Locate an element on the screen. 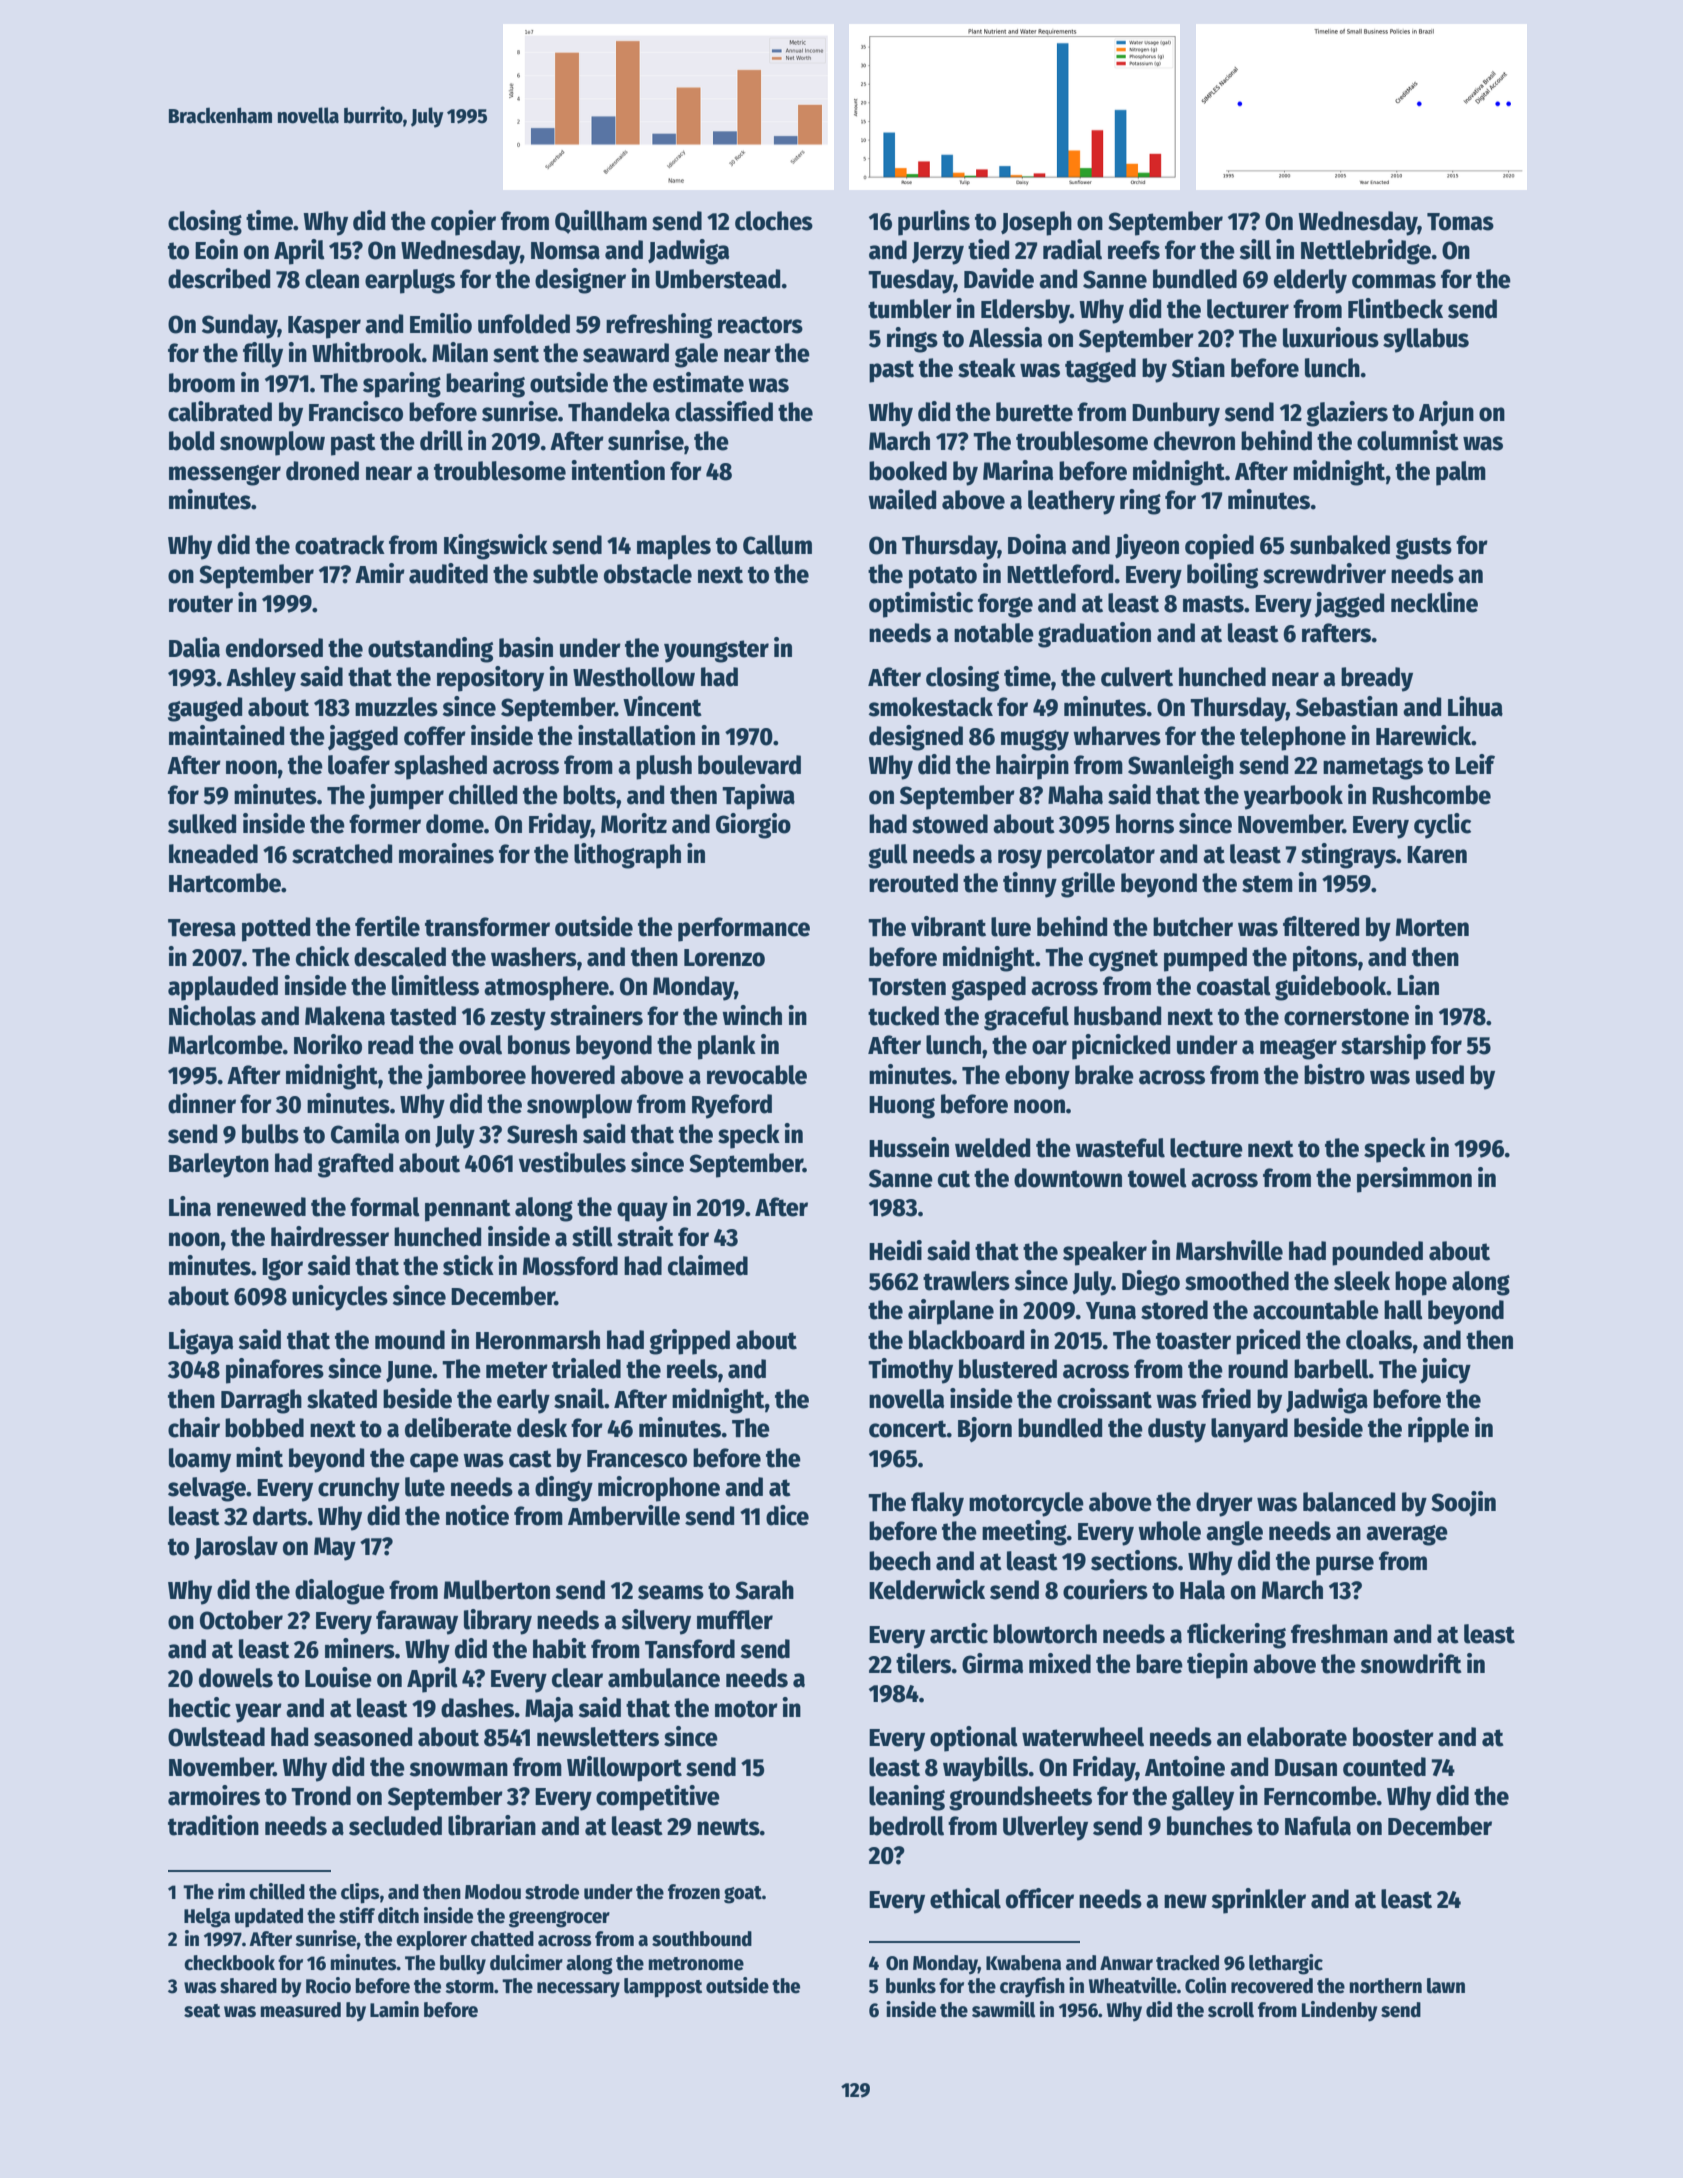 The height and width of the screenshot is (2178, 1683). towel is located at coordinates (1157, 1178).
